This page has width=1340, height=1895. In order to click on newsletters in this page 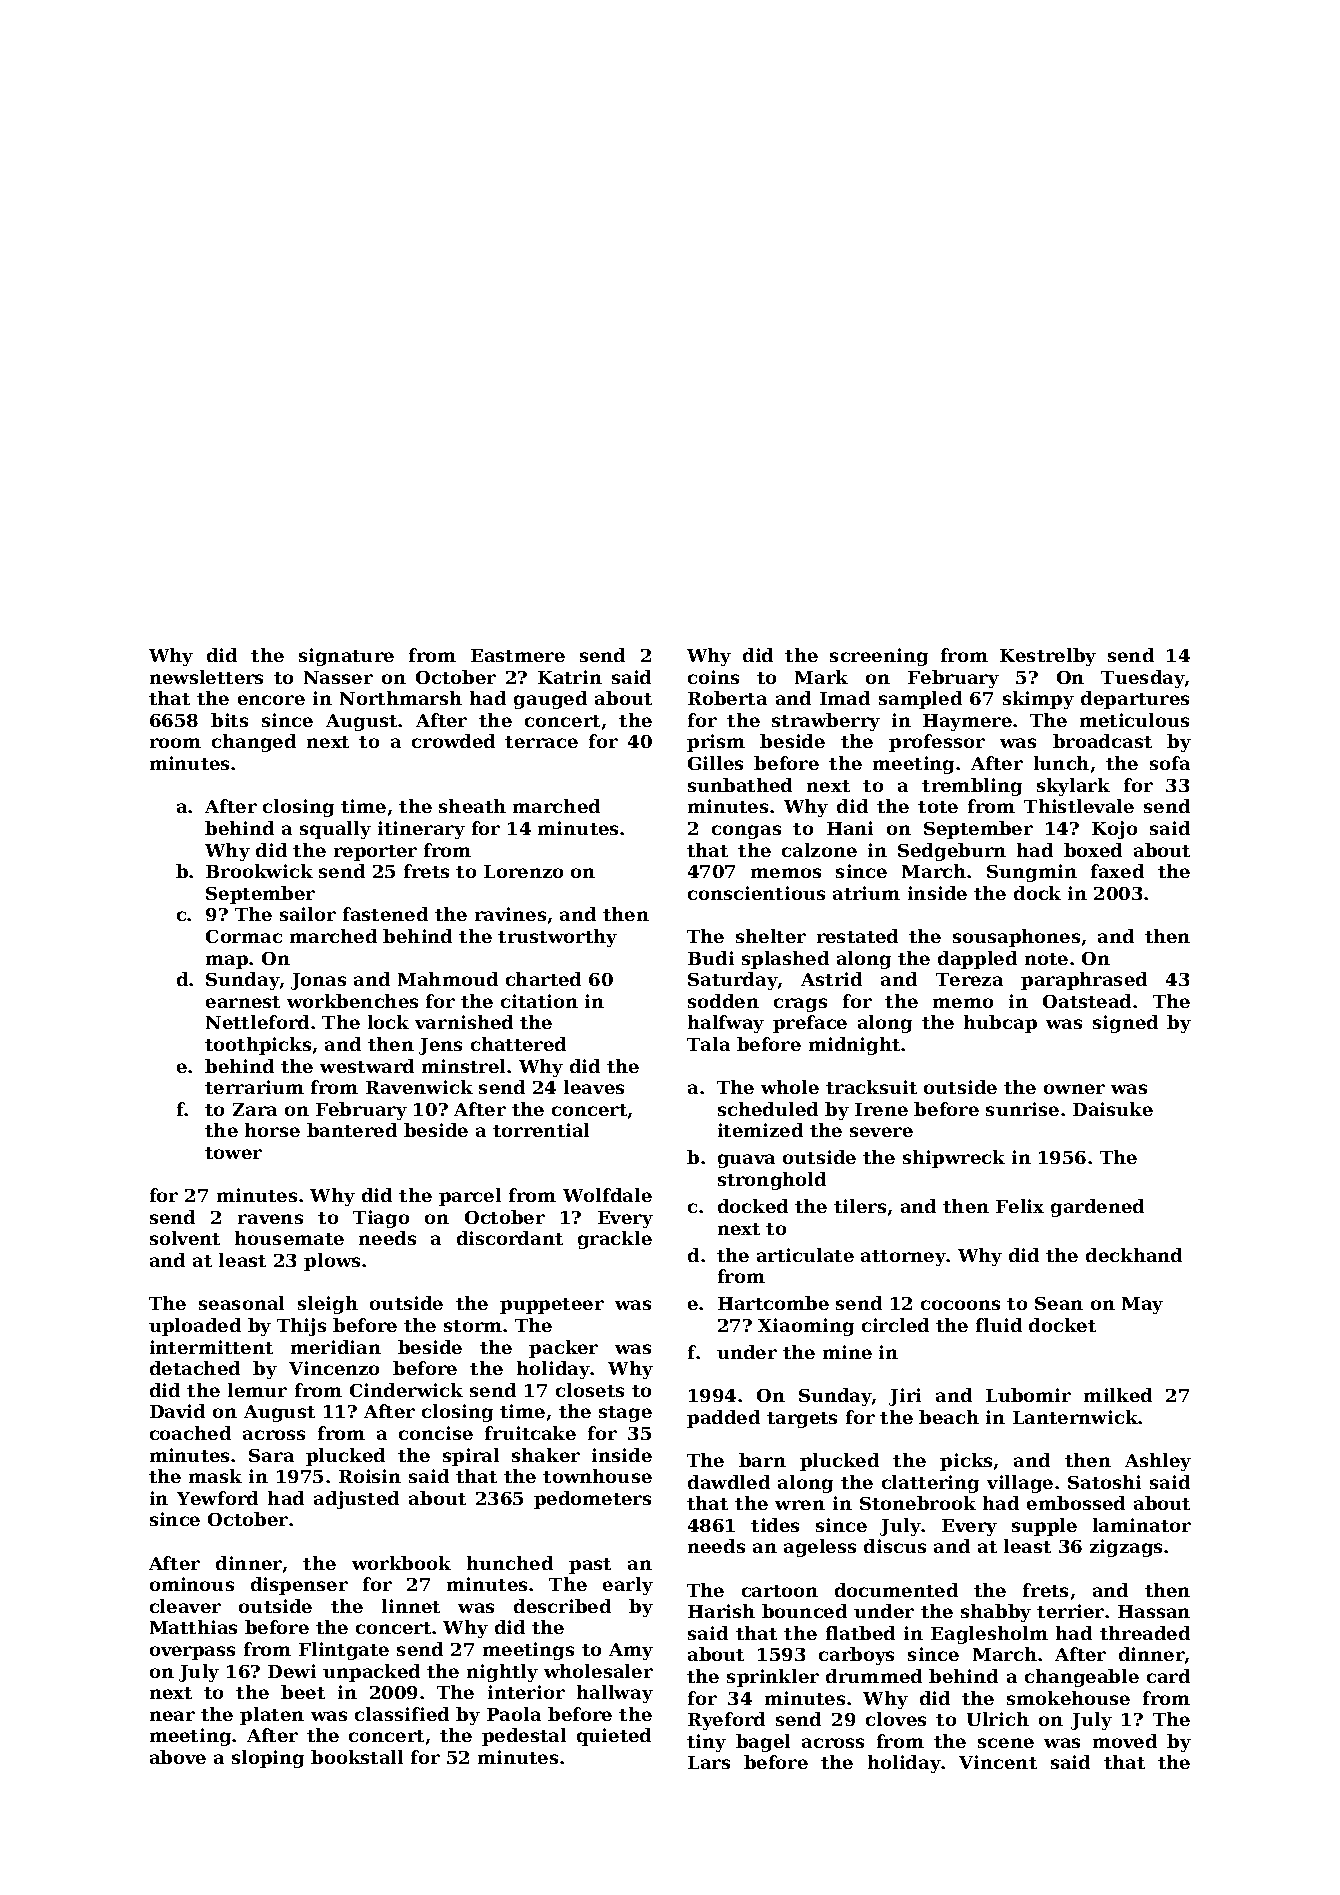, I will do `click(206, 677)`.
